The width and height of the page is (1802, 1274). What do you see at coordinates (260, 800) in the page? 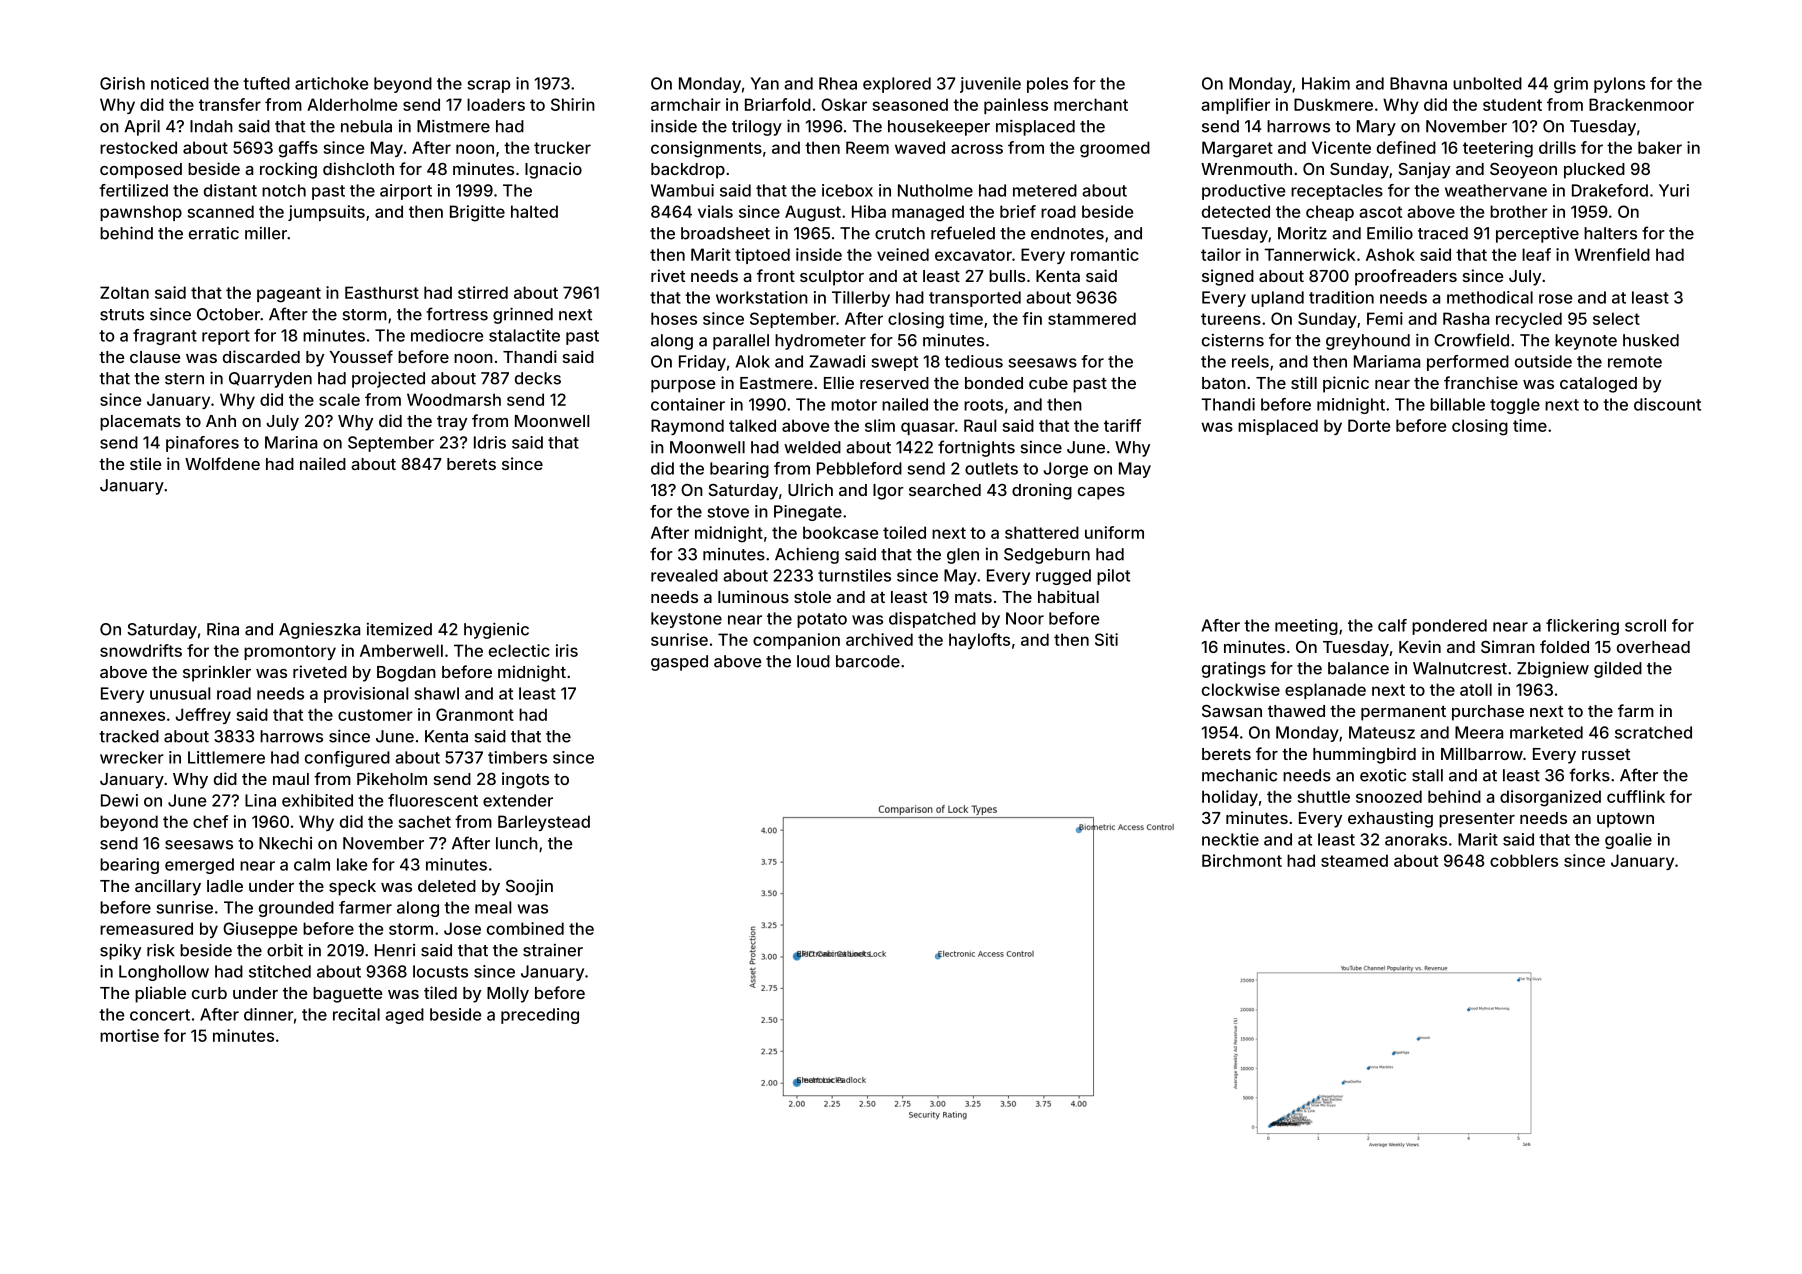
I see `Lina` at bounding box center [260, 800].
